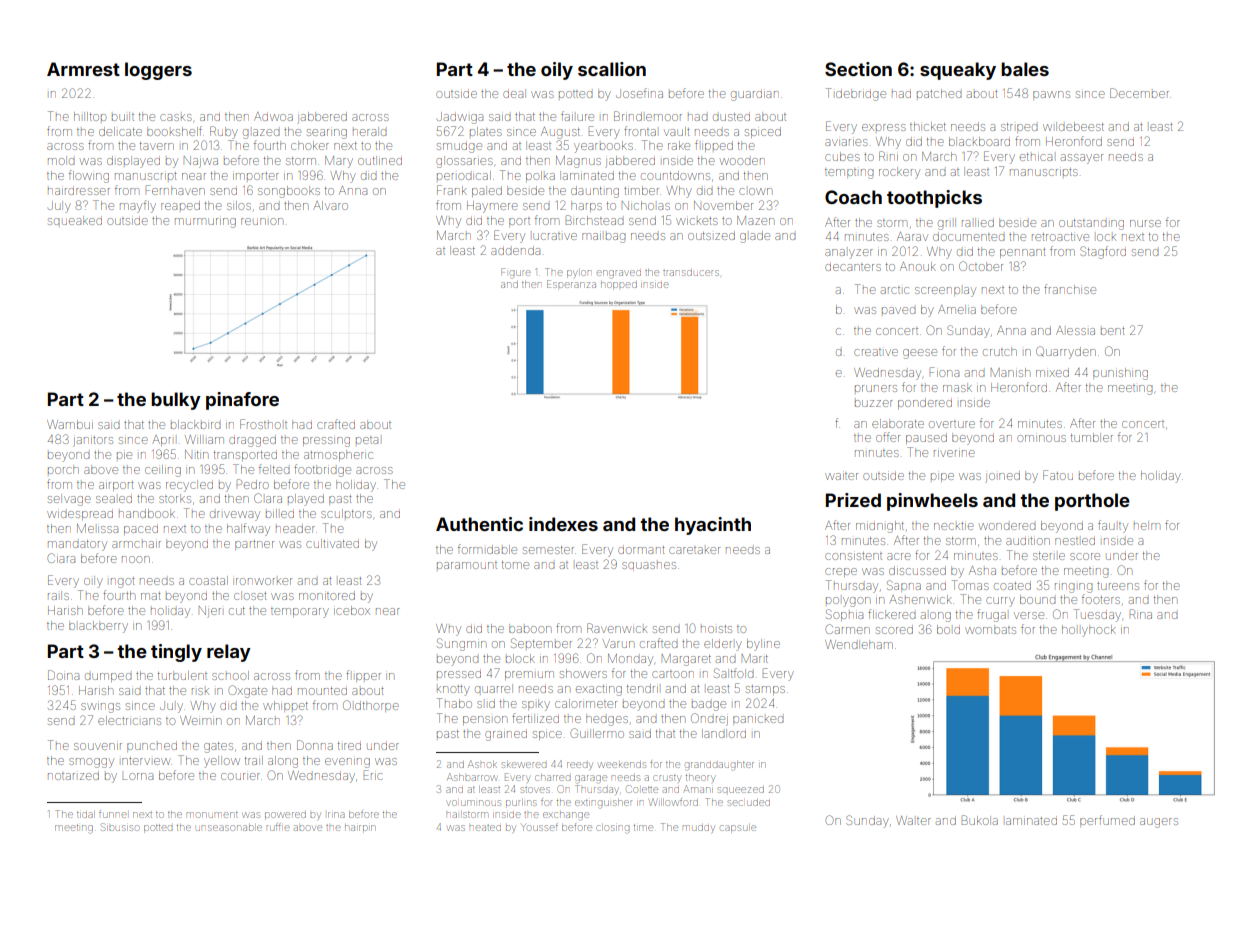 This page has width=1233, height=952. What do you see at coordinates (858, 69) in the page?
I see `Section` at bounding box center [858, 69].
